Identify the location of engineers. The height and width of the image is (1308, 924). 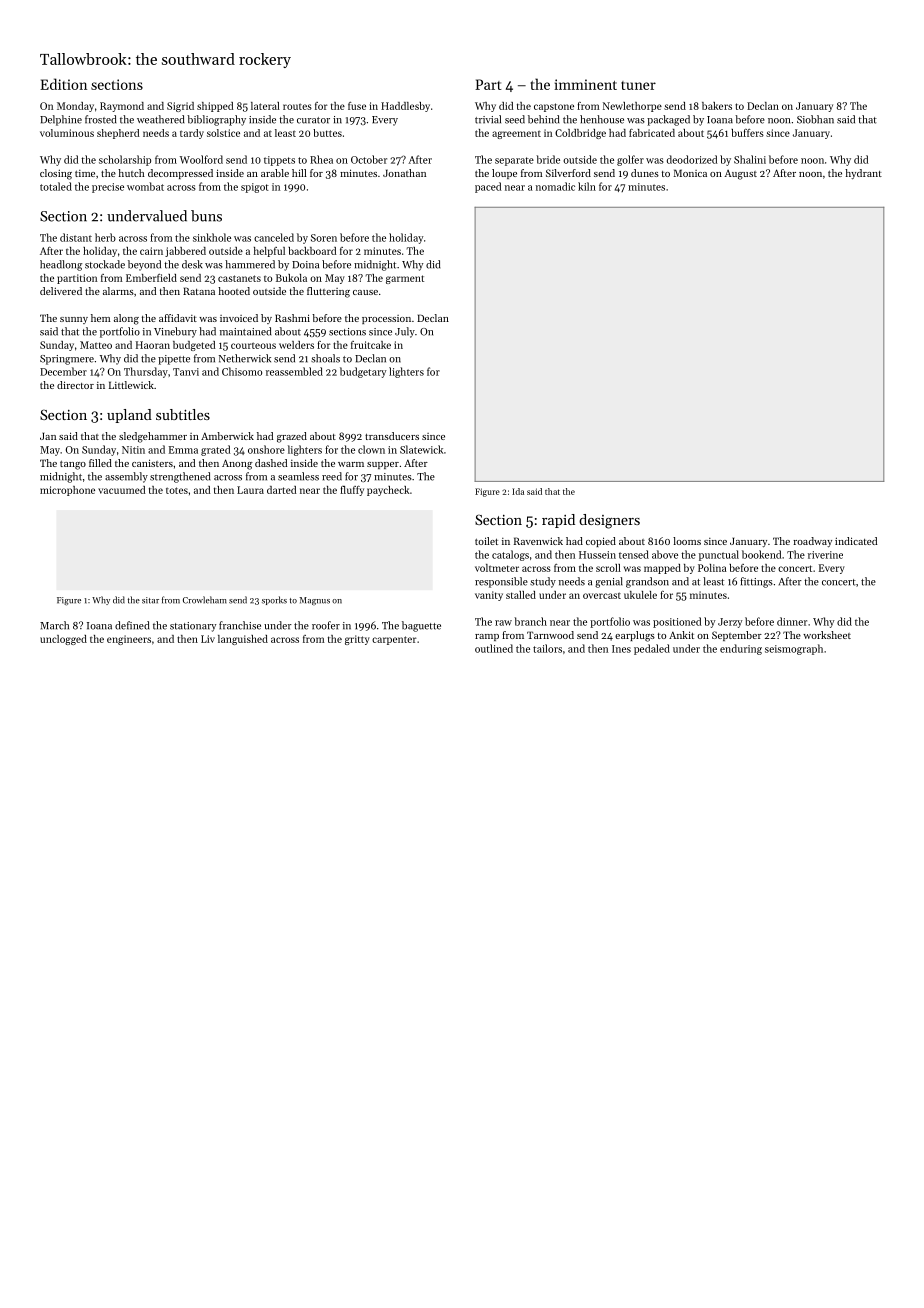
(129, 640).
